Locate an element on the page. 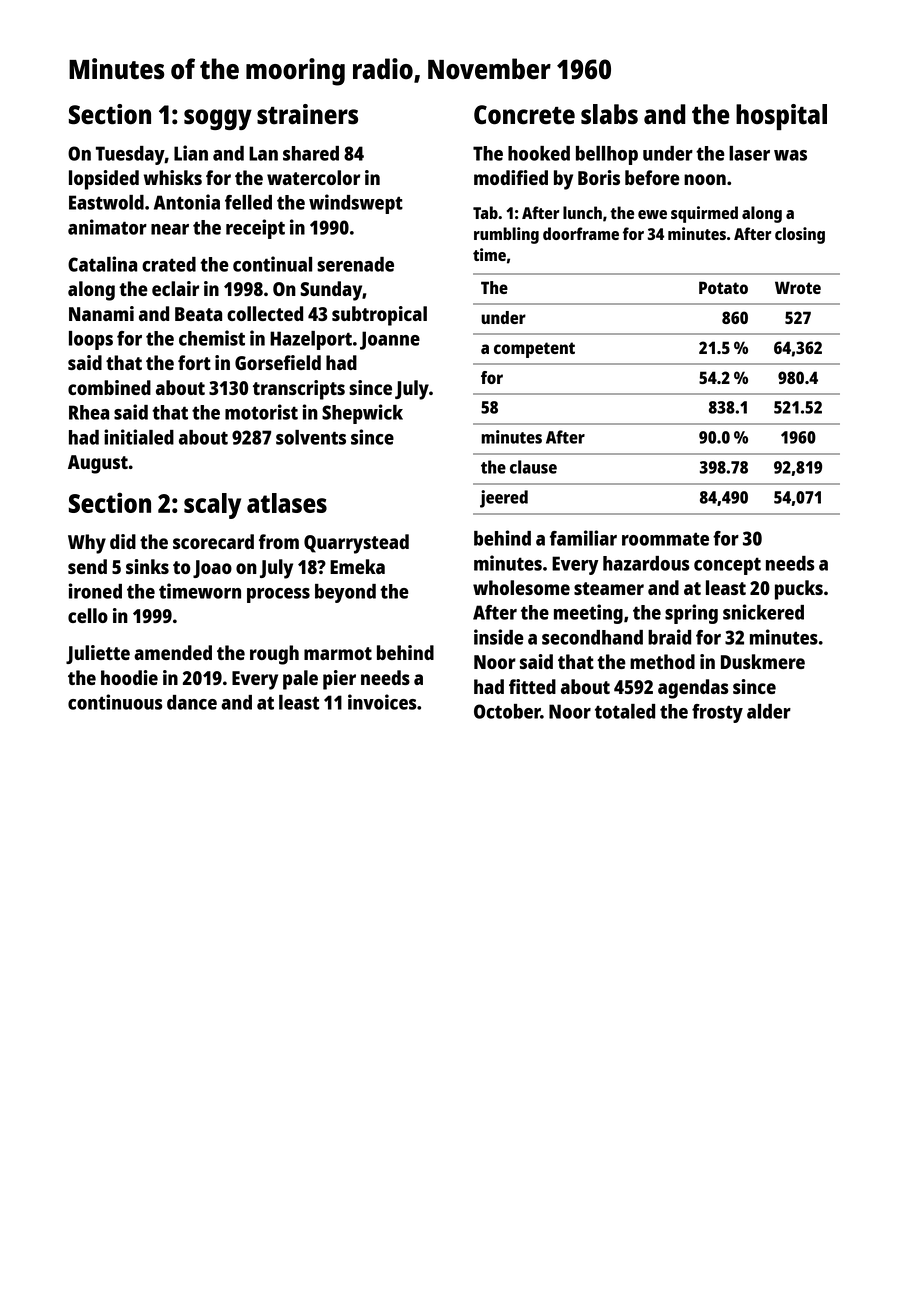 The height and width of the image is (1316, 908). hospital is located at coordinates (781, 117).
